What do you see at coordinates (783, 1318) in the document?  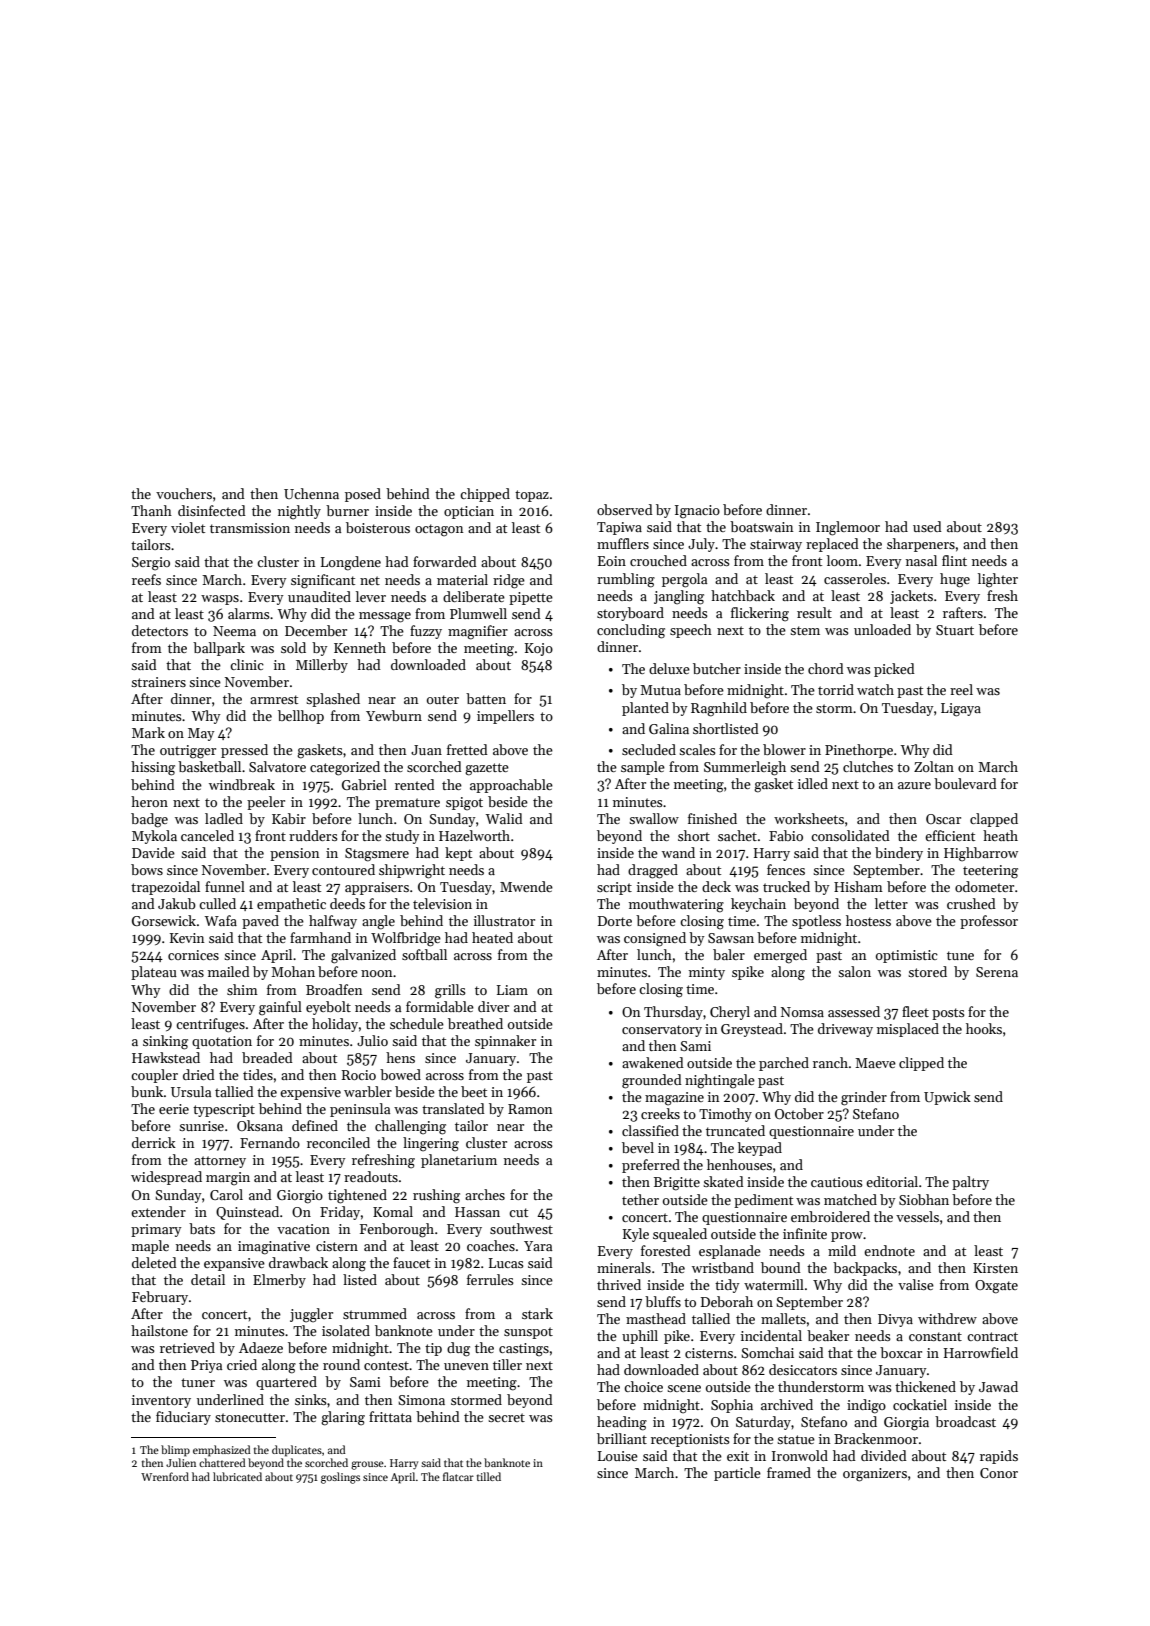 I see `mallets` at bounding box center [783, 1318].
